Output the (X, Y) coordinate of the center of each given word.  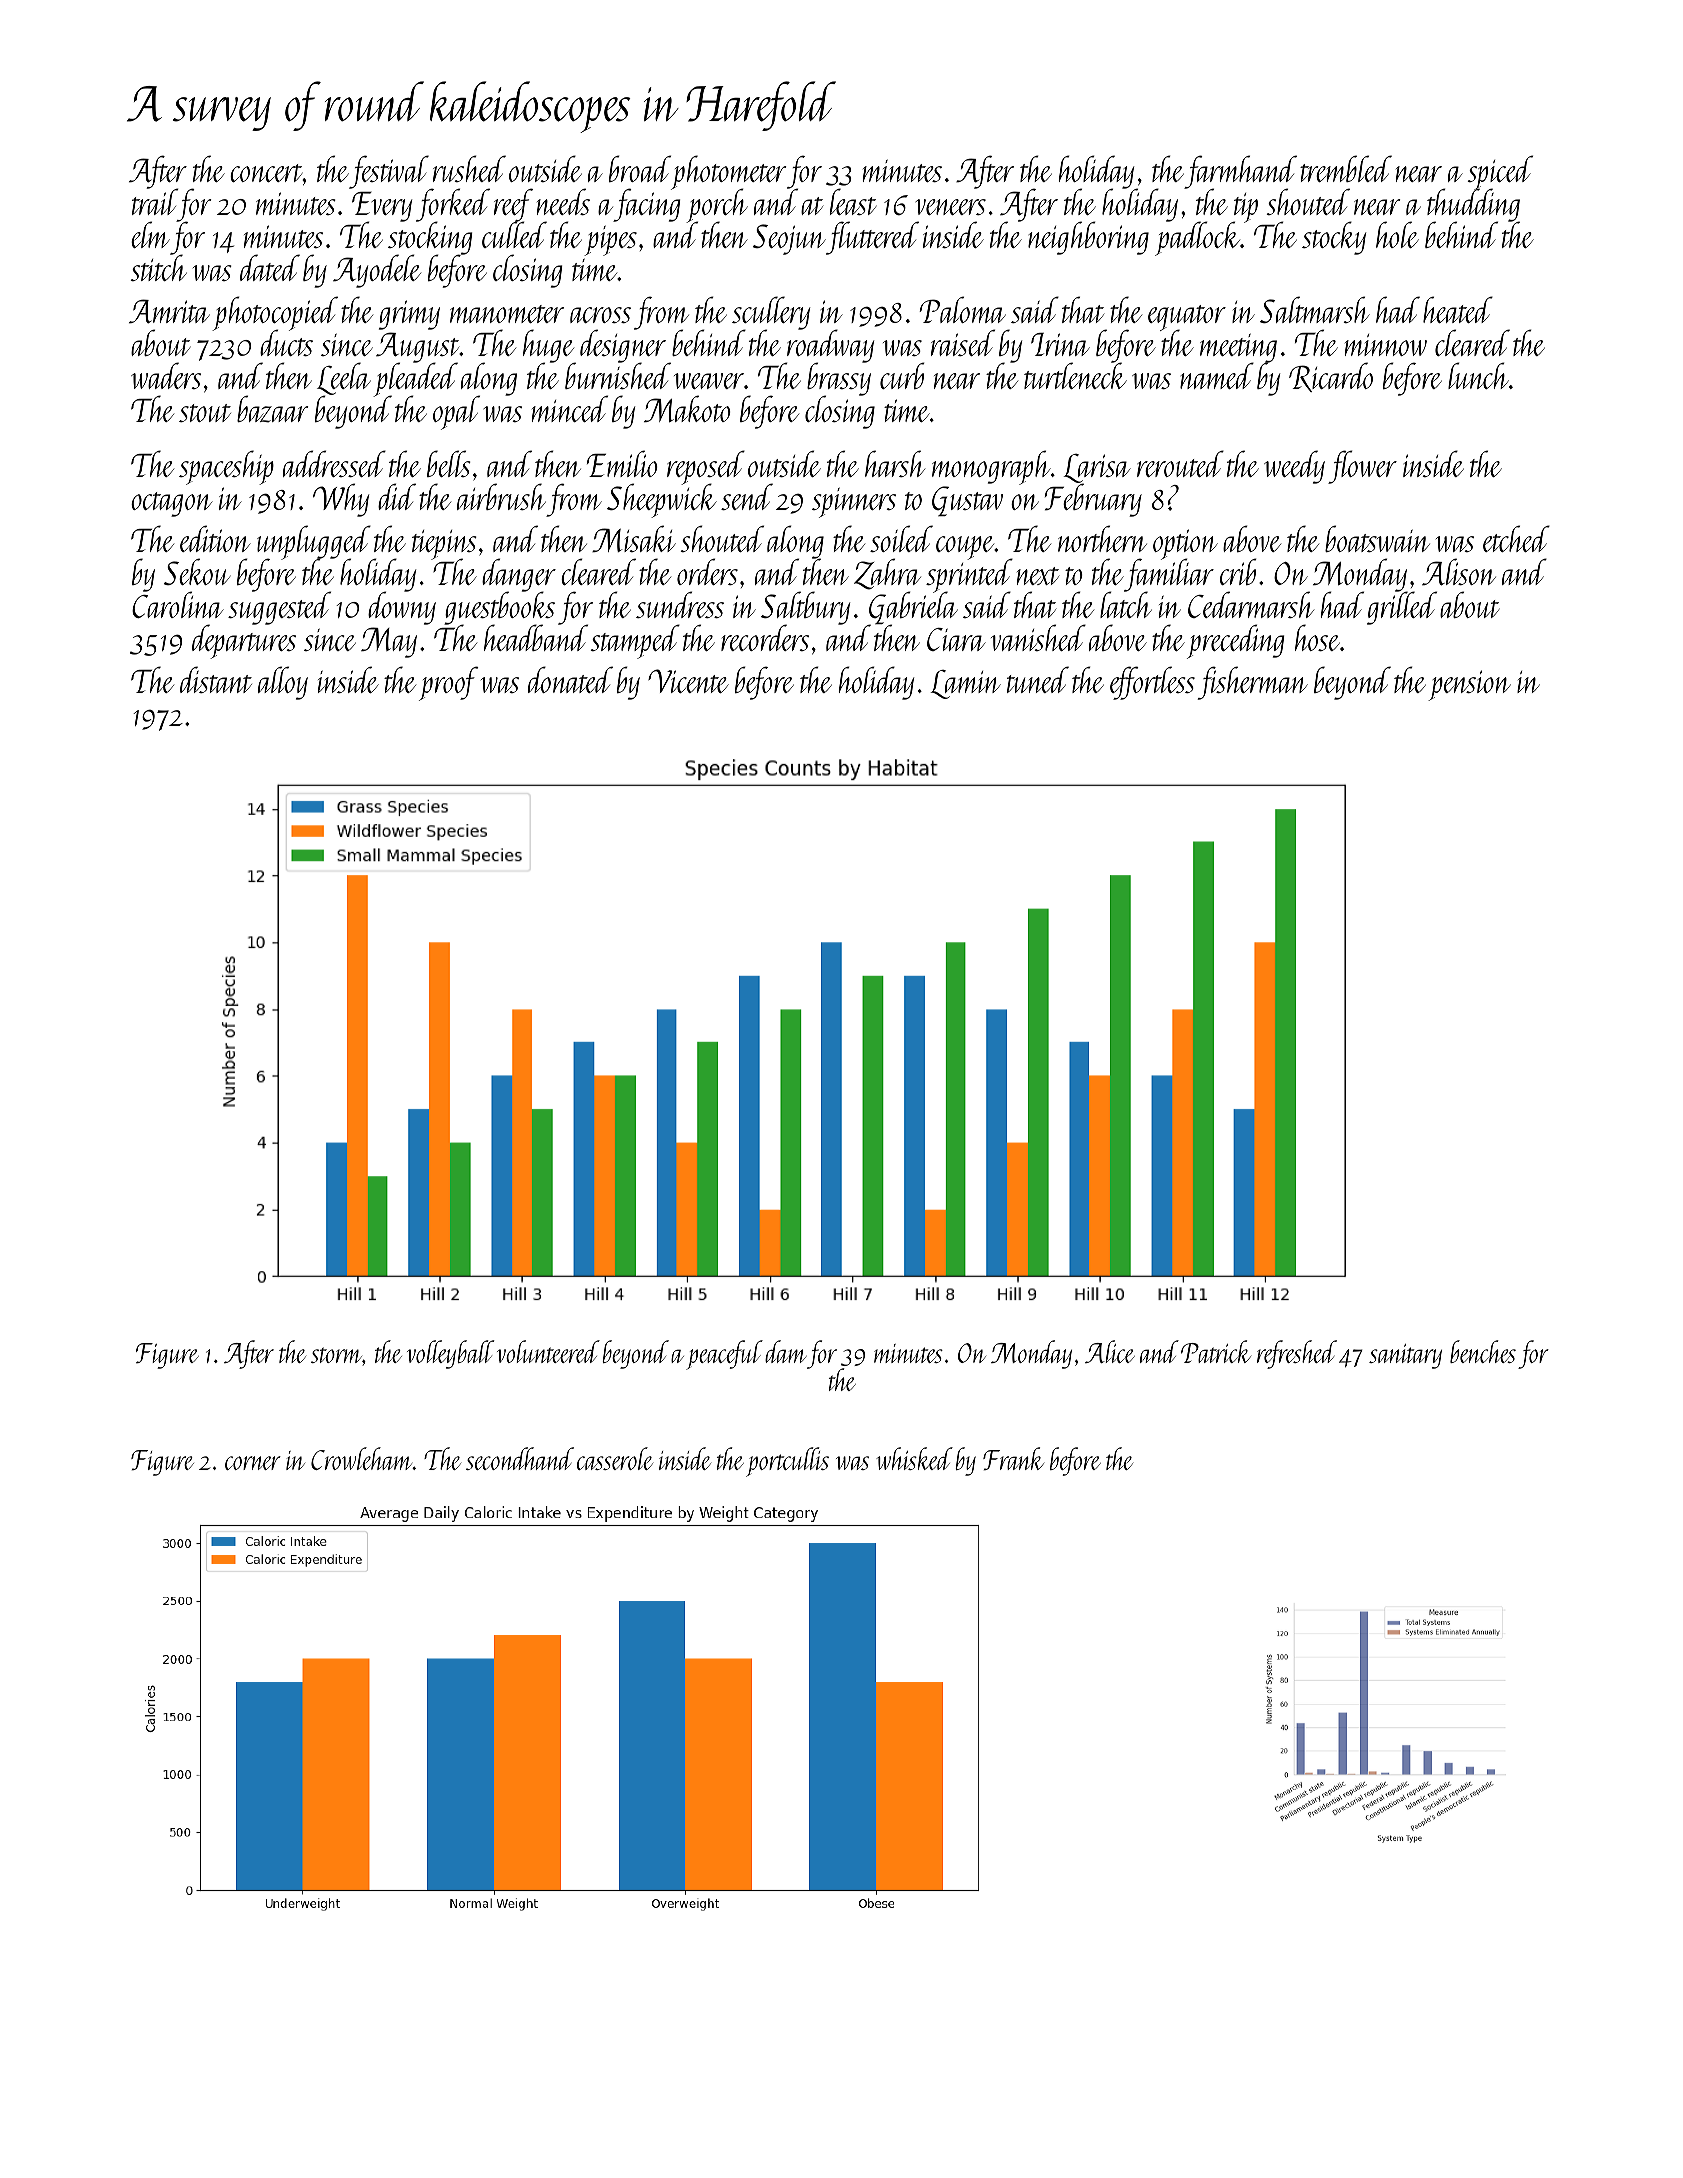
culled (514, 235)
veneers (950, 207)
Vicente (688, 681)
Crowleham (362, 1458)
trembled (1346, 168)
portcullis (787, 1462)
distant (216, 679)
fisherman (1253, 683)
